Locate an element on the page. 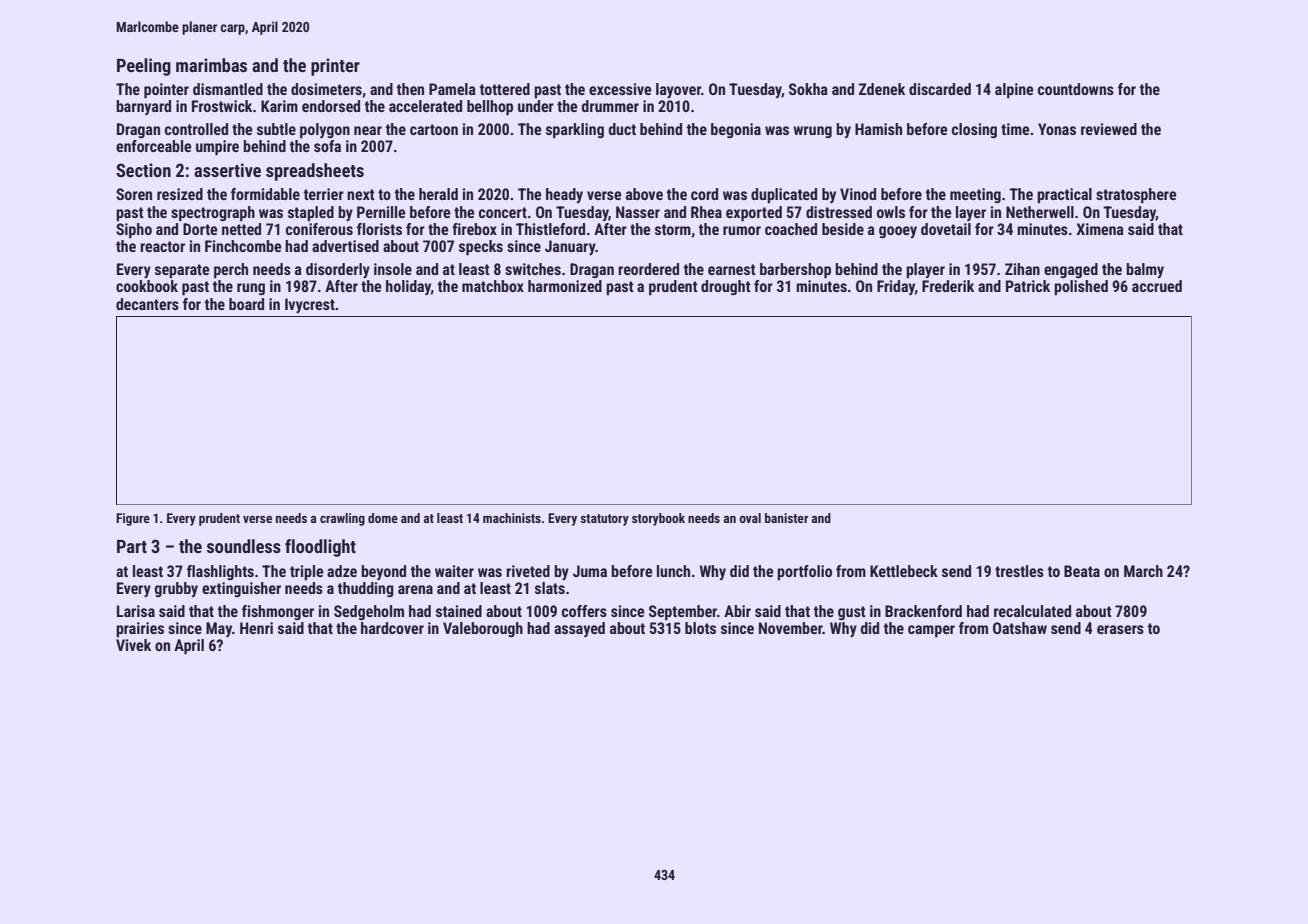 Image resolution: width=1308 pixels, height=924 pixels. Ivycrest is located at coordinates (310, 305).
